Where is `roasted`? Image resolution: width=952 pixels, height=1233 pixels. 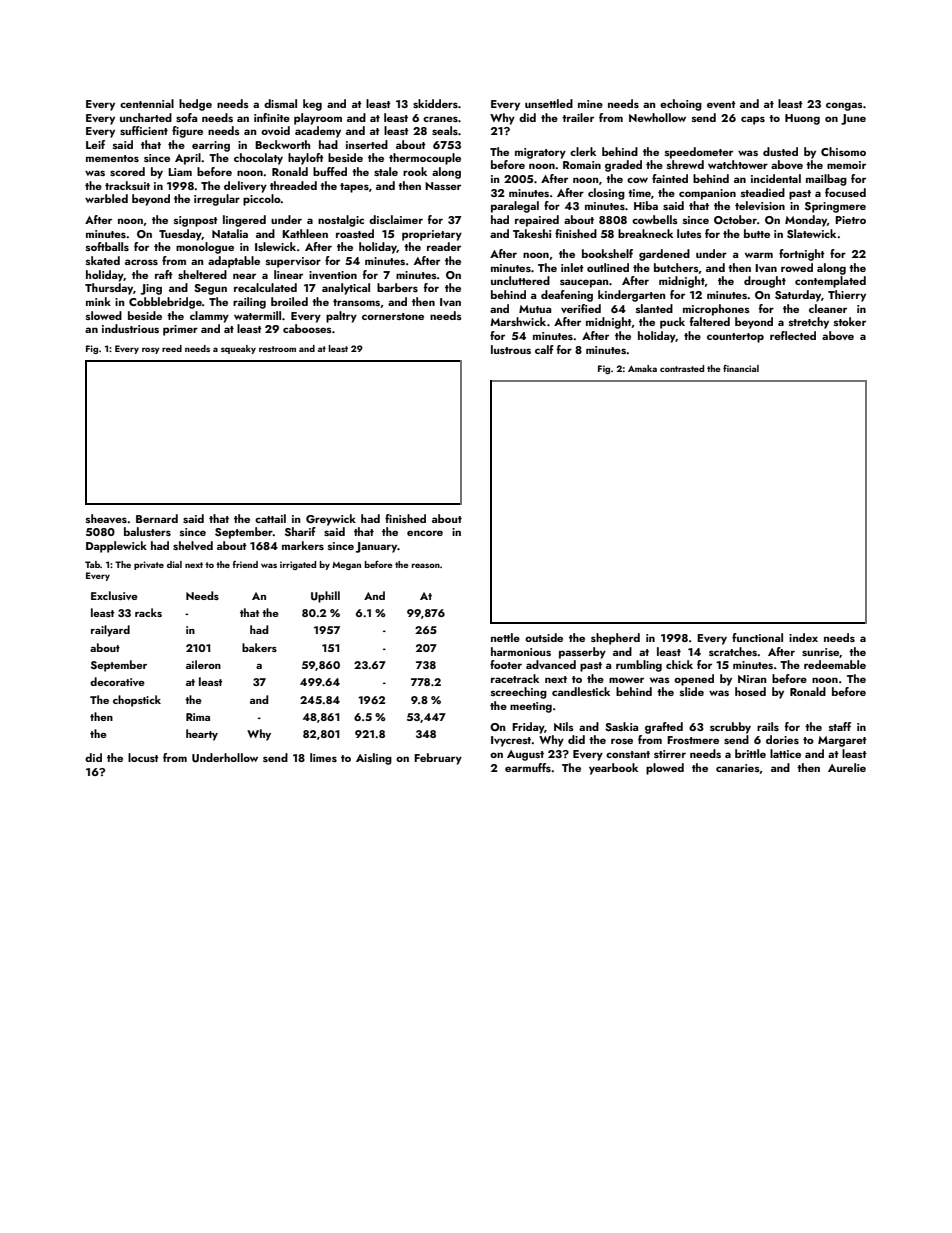 roasted is located at coordinates (355, 233).
